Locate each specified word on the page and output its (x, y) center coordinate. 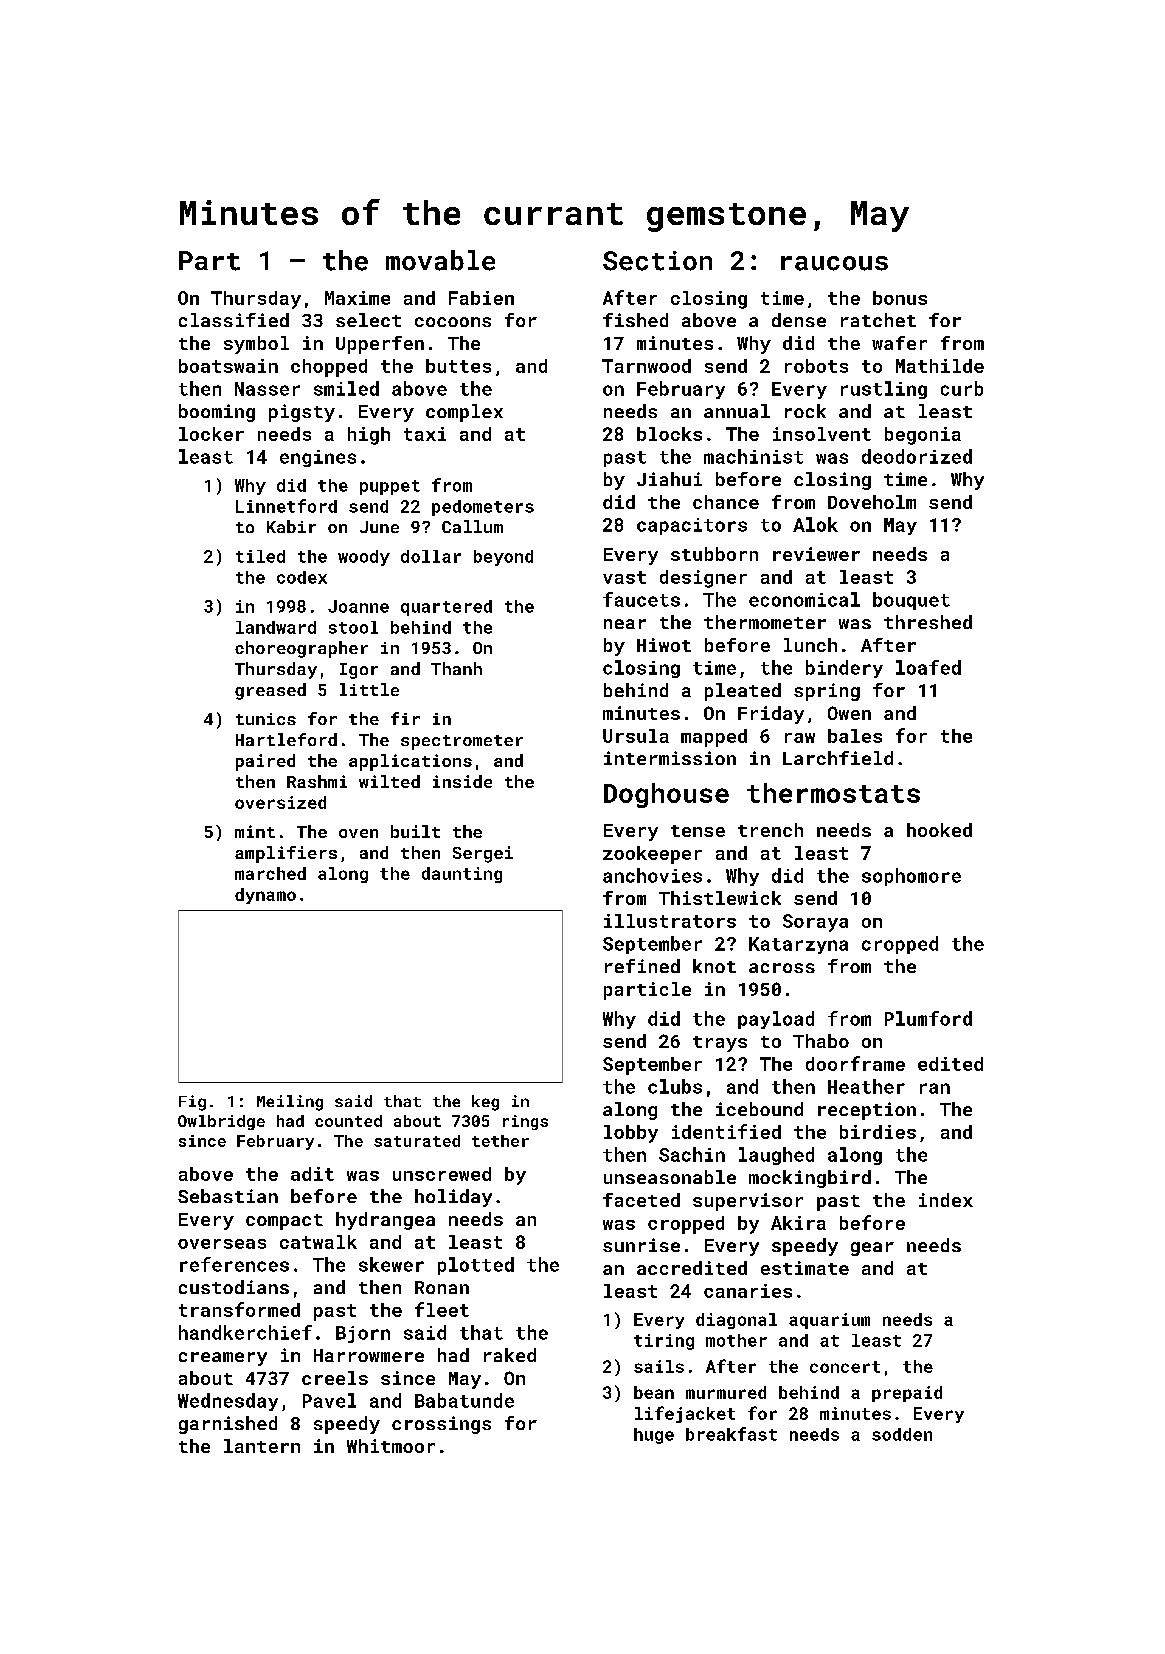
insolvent (822, 434)
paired (265, 762)
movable (440, 260)
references (234, 1264)
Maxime (357, 298)
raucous (834, 263)
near (625, 624)
